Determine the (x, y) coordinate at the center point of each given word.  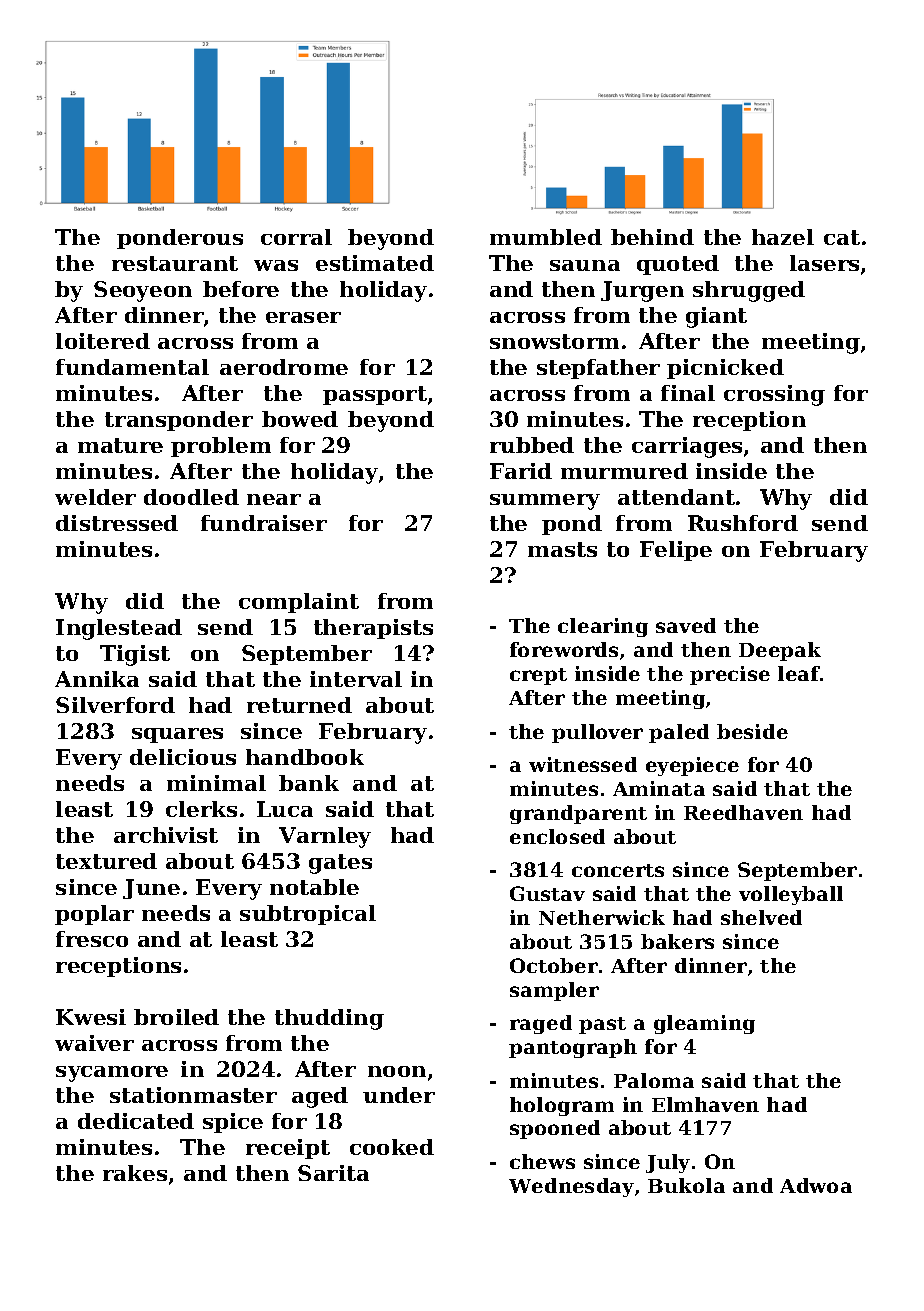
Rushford (743, 523)
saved (686, 625)
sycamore (112, 1074)
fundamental (132, 367)
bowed (300, 419)
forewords (564, 649)
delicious (183, 757)
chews (542, 1161)
